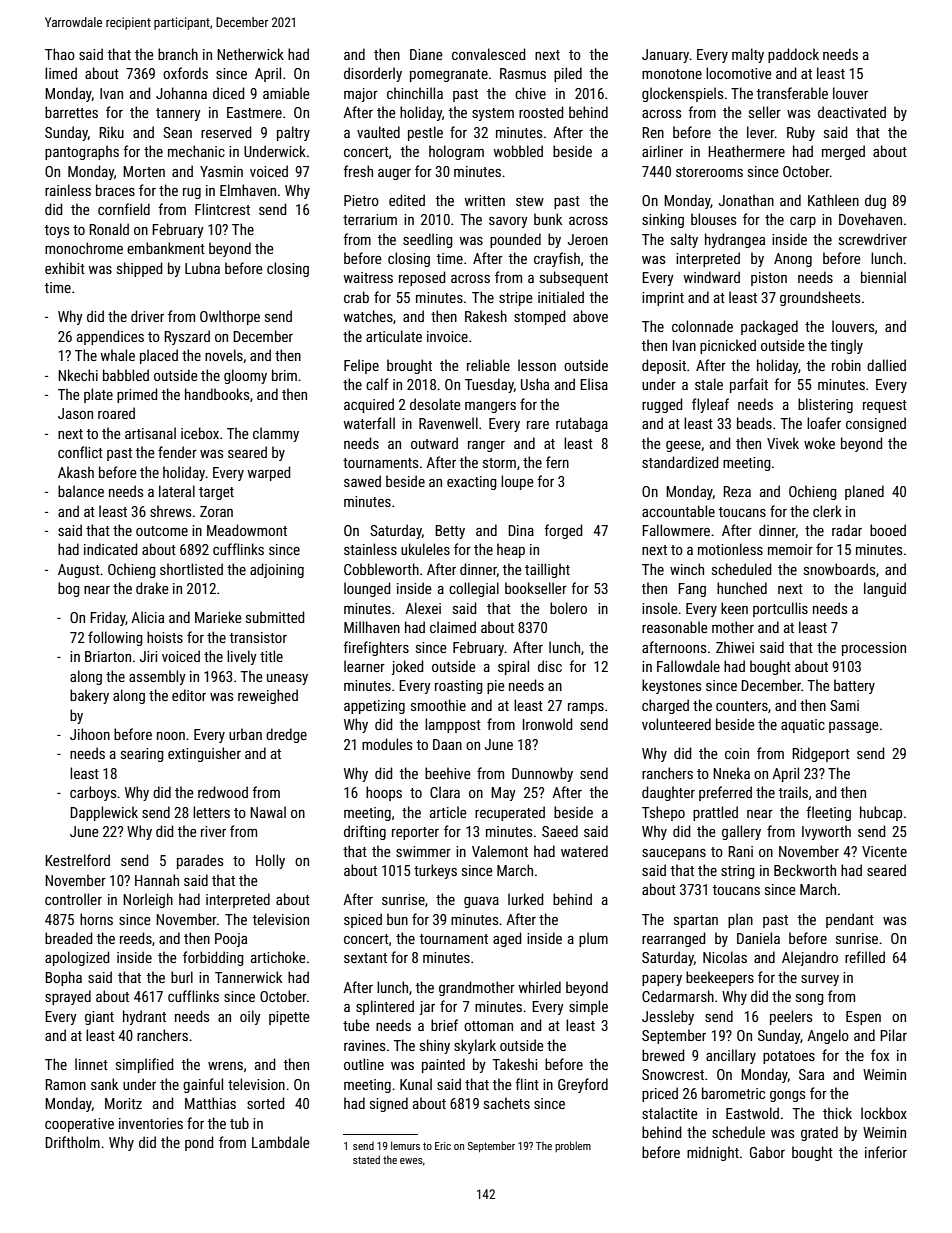  Describe the element at coordinates (675, 627) in the image. I see `reasonable` at that location.
